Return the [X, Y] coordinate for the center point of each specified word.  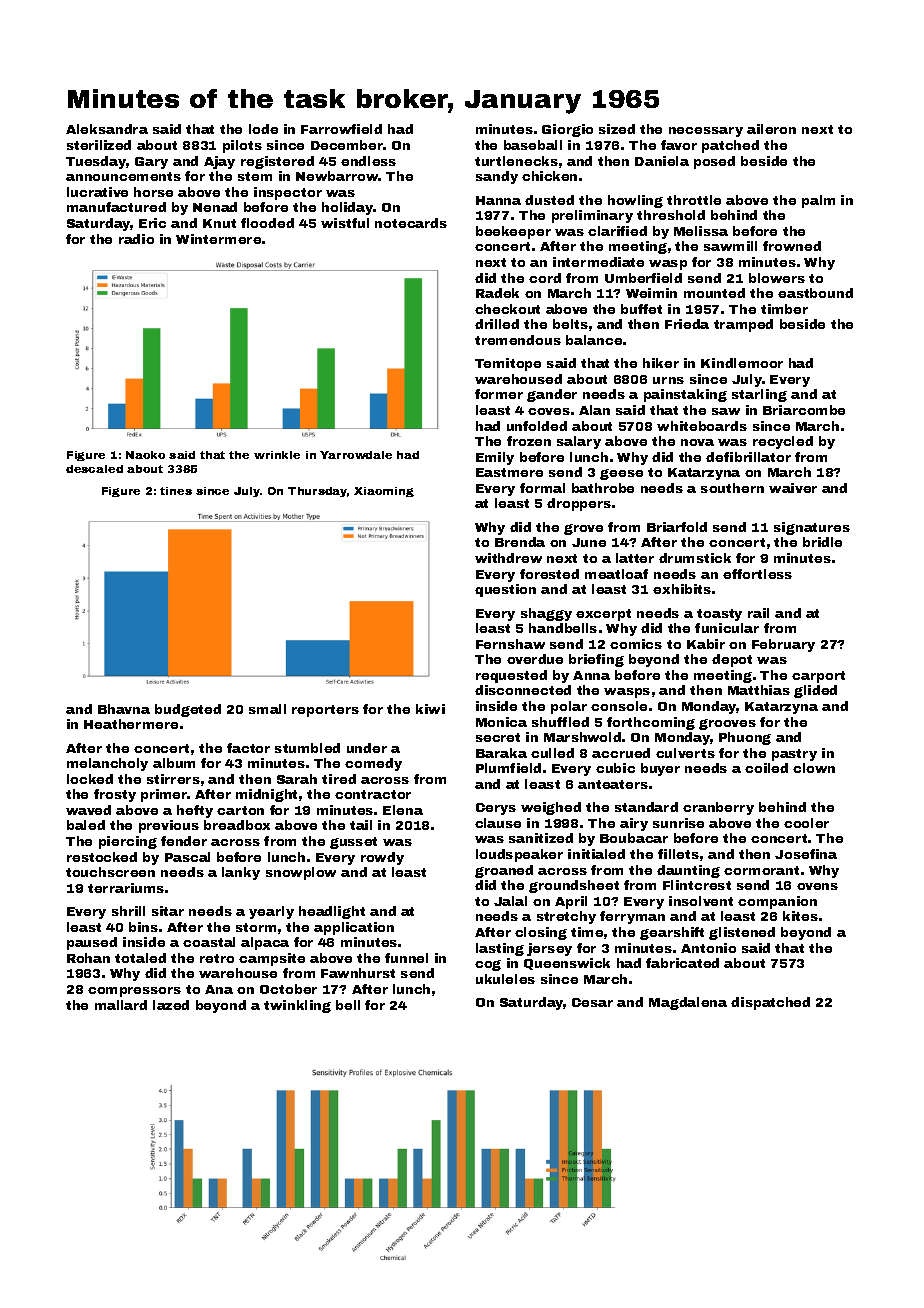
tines [176, 491]
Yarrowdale [356, 455]
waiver [793, 488]
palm [818, 201]
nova [697, 442]
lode [263, 129]
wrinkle [277, 455]
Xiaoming [384, 492]
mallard [121, 1005]
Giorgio [567, 130]
